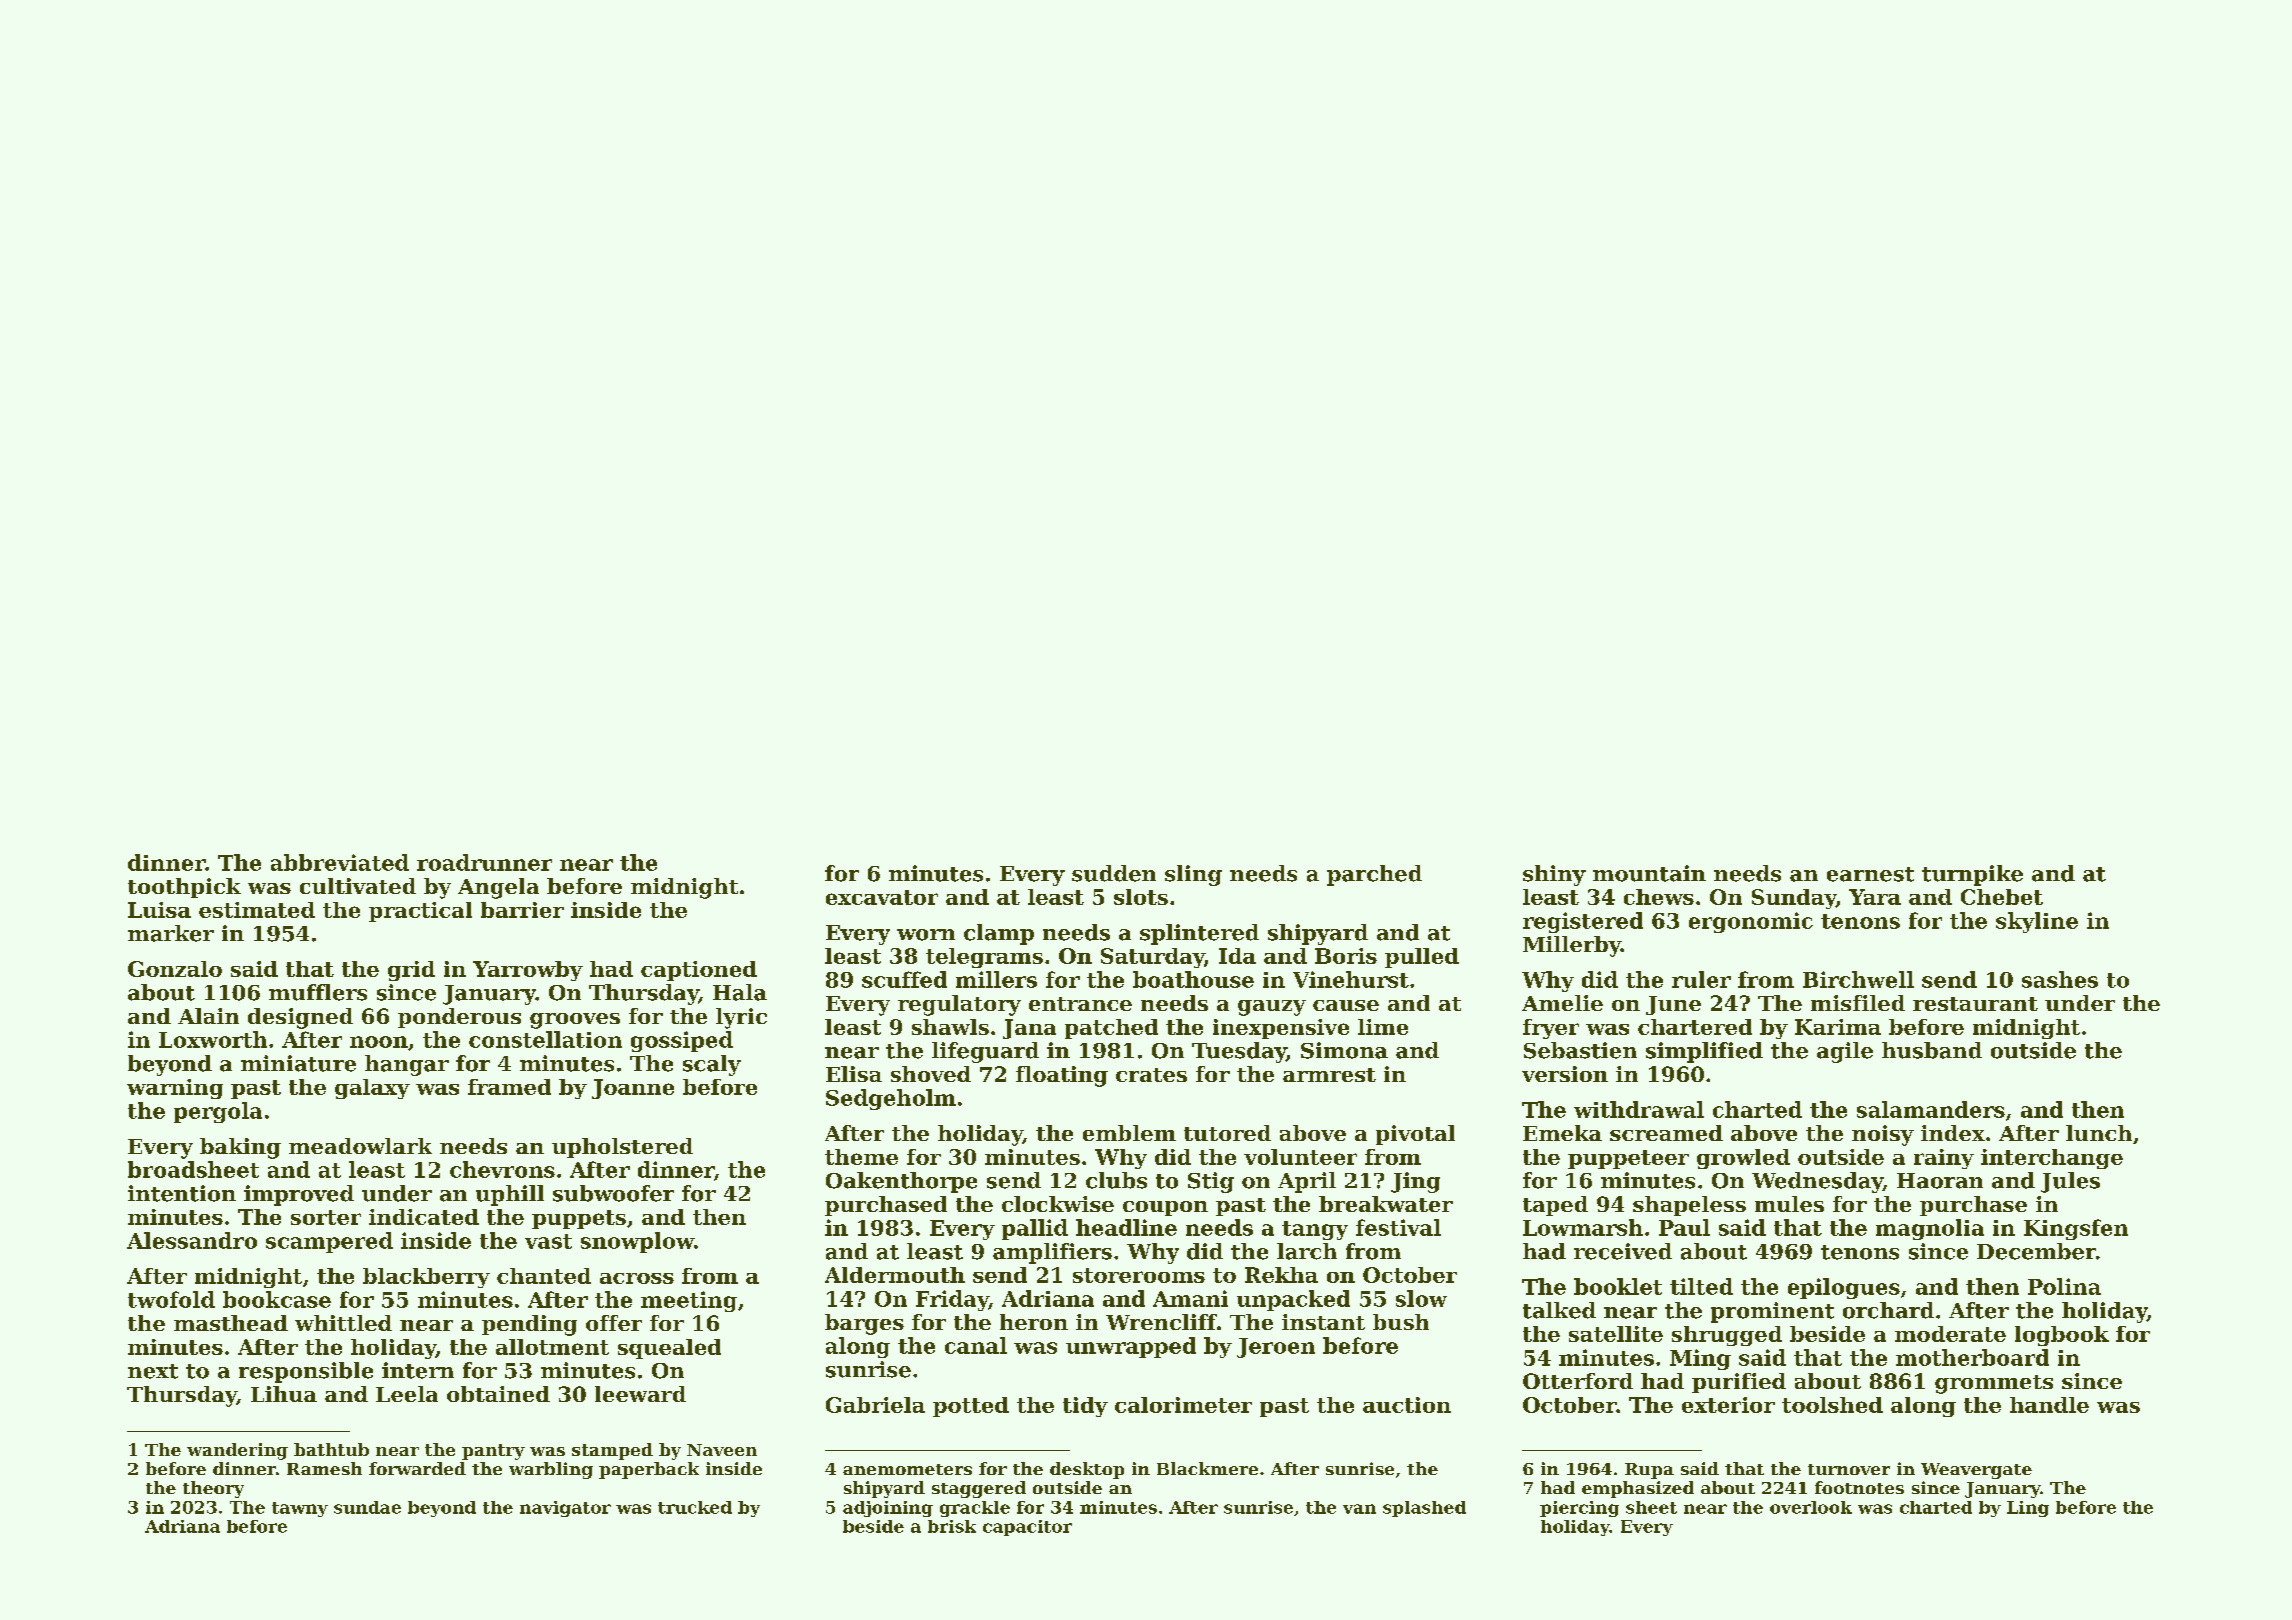 The image size is (2292, 1620). What do you see at coordinates (1114, 873) in the document?
I see `sudden` at bounding box center [1114, 873].
